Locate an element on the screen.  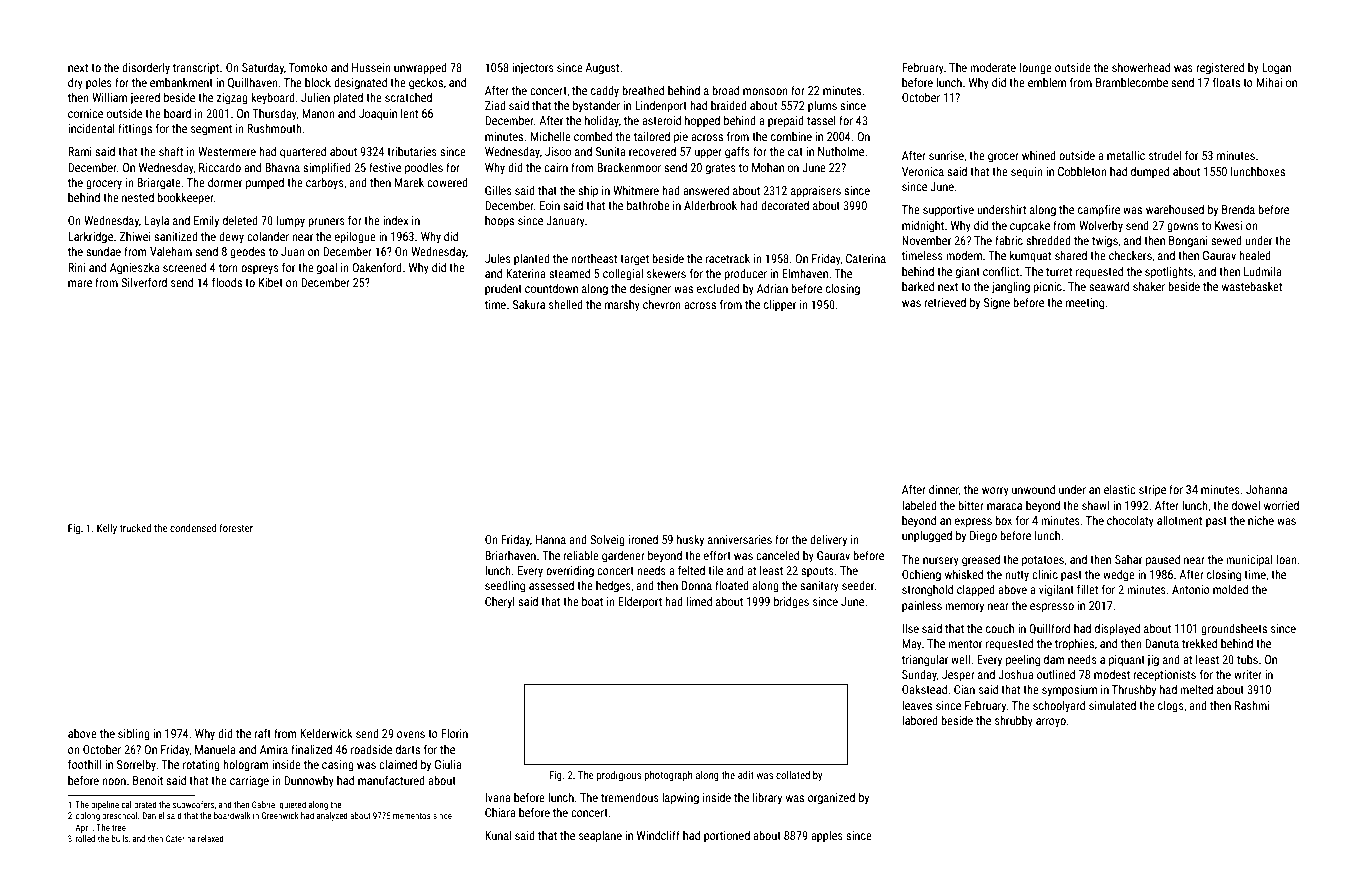
Rini is located at coordinates (76, 267).
